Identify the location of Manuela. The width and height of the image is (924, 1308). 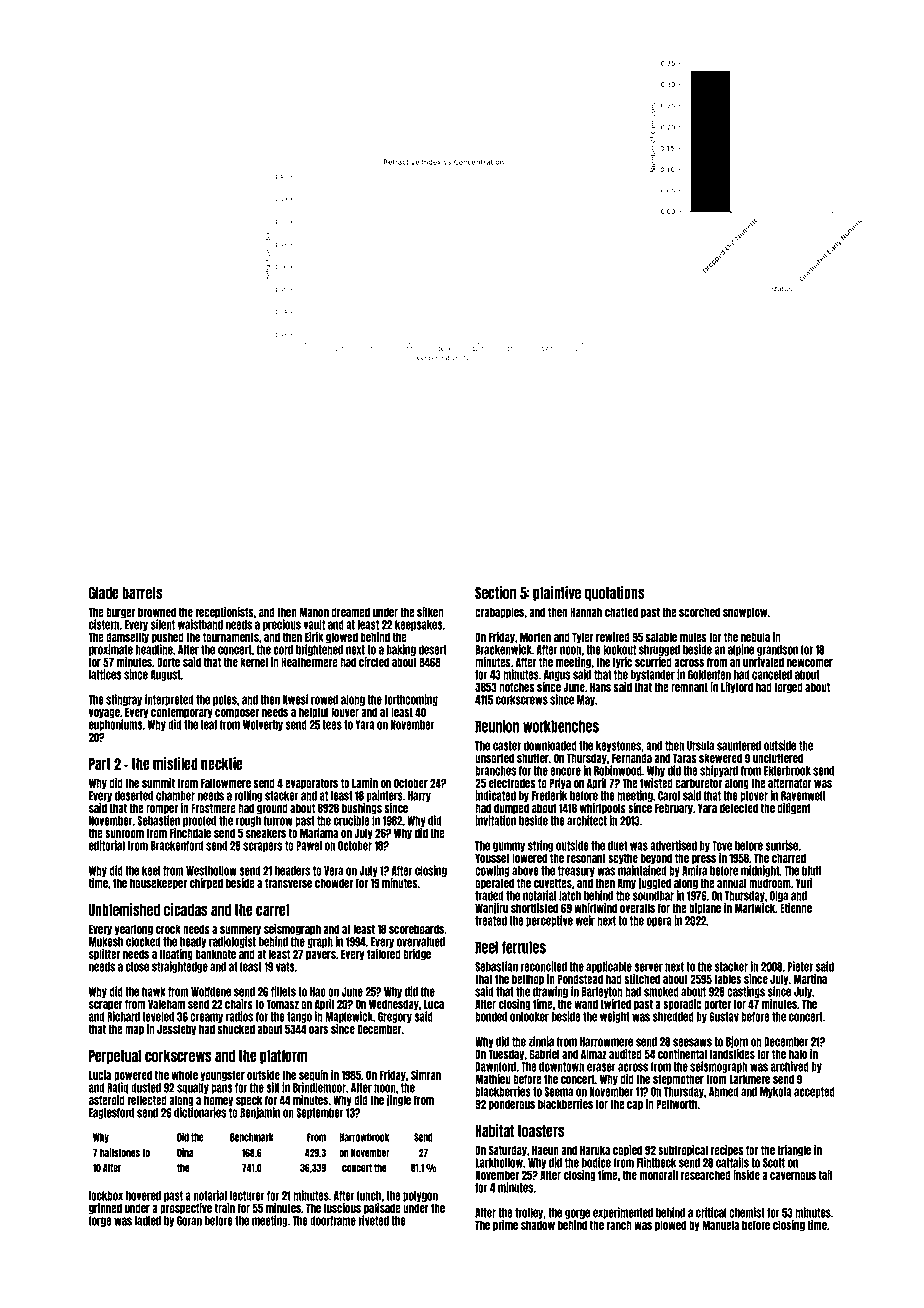
(720, 1225).
